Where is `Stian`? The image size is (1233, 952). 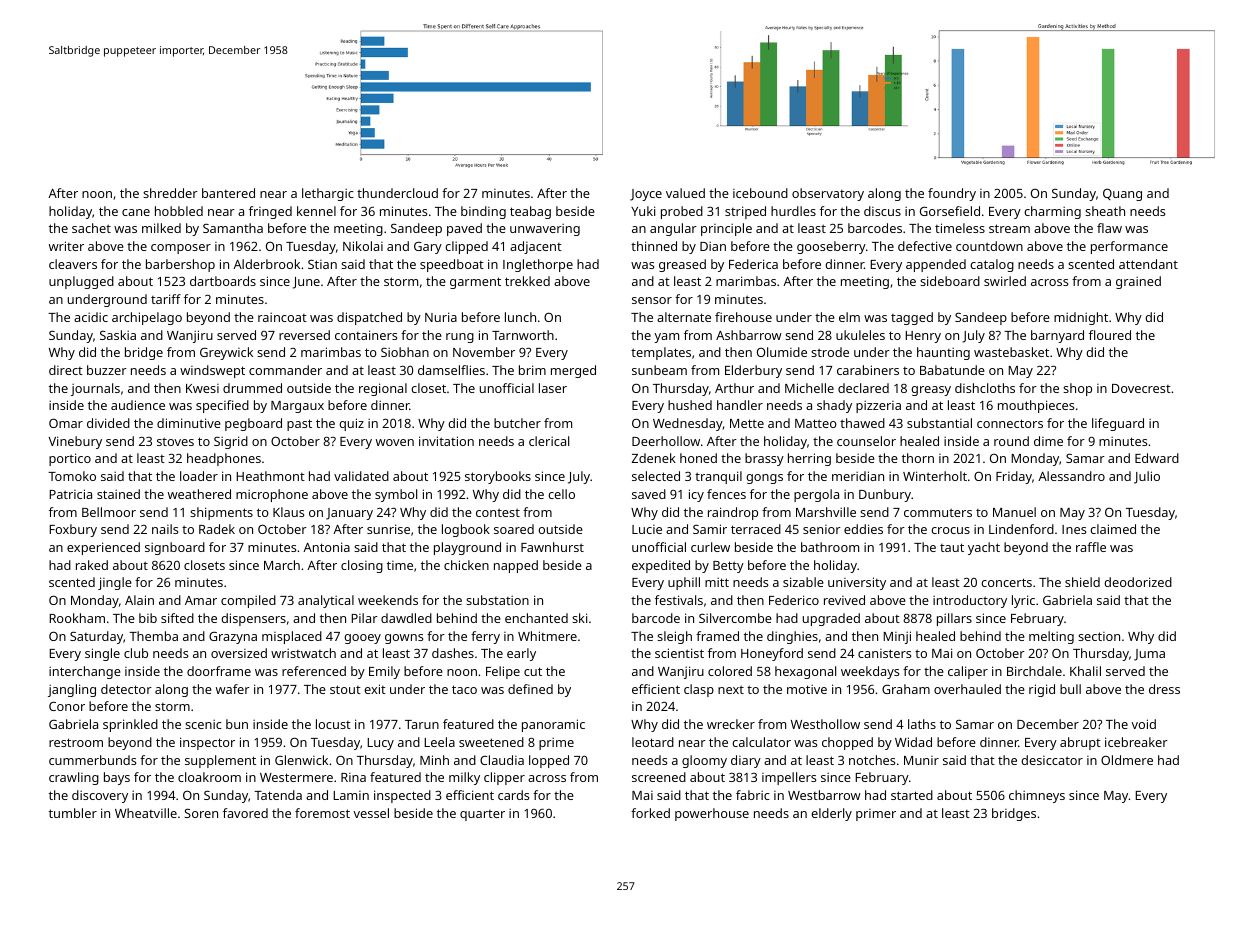 Stian is located at coordinates (322, 264).
